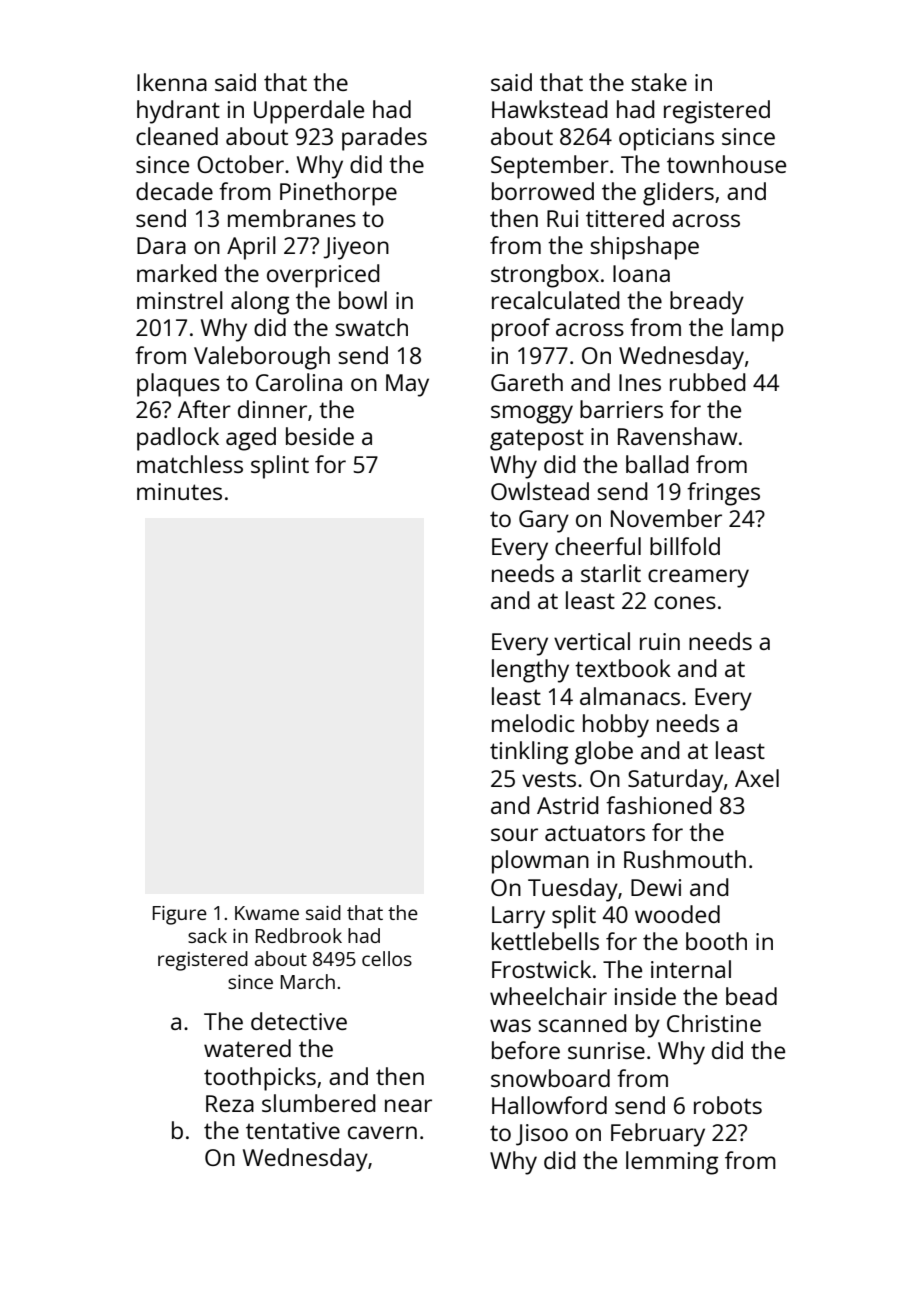  I want to click on parades, so click(384, 139).
